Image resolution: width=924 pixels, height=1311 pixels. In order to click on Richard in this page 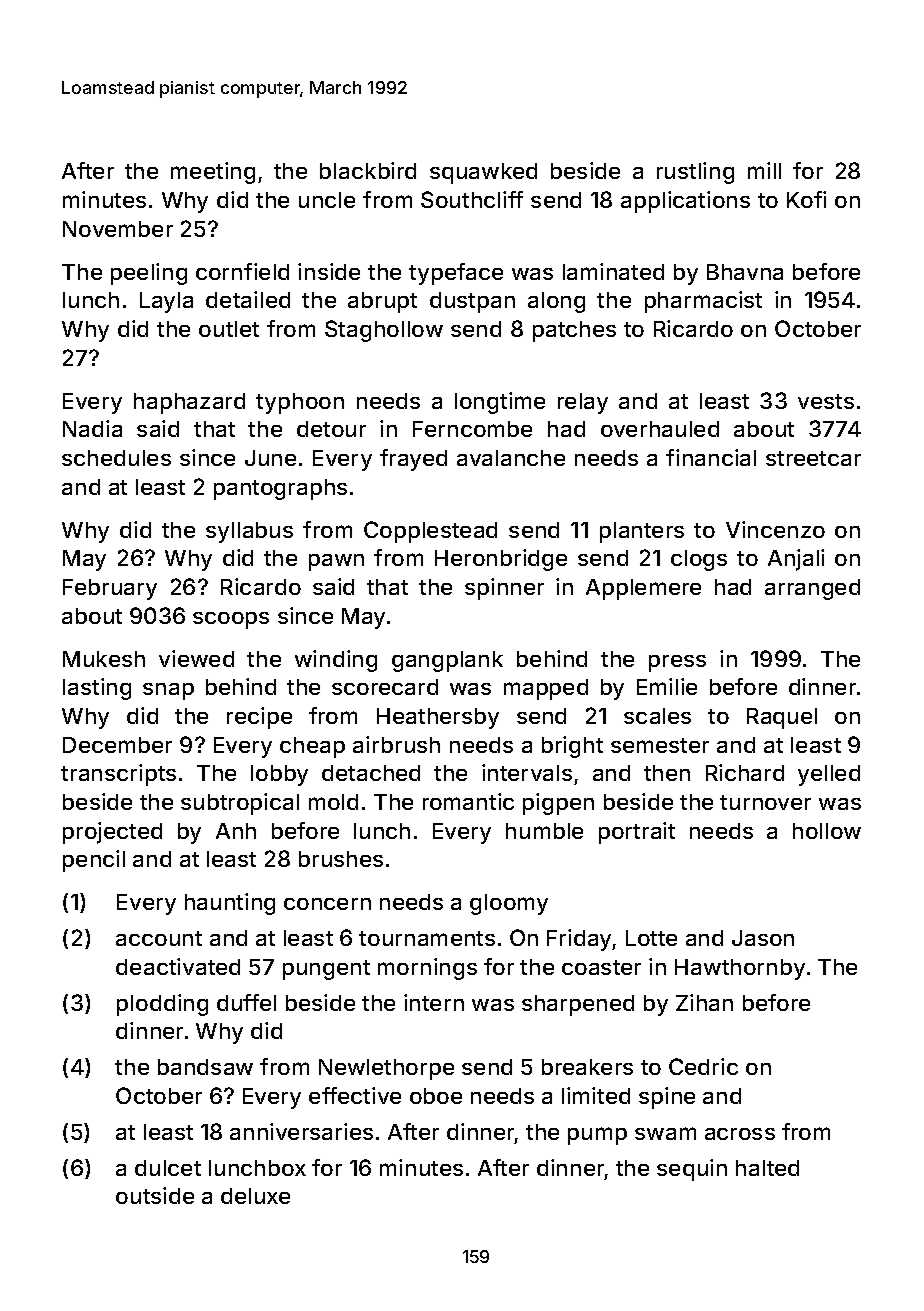, I will do `click(745, 772)`.
